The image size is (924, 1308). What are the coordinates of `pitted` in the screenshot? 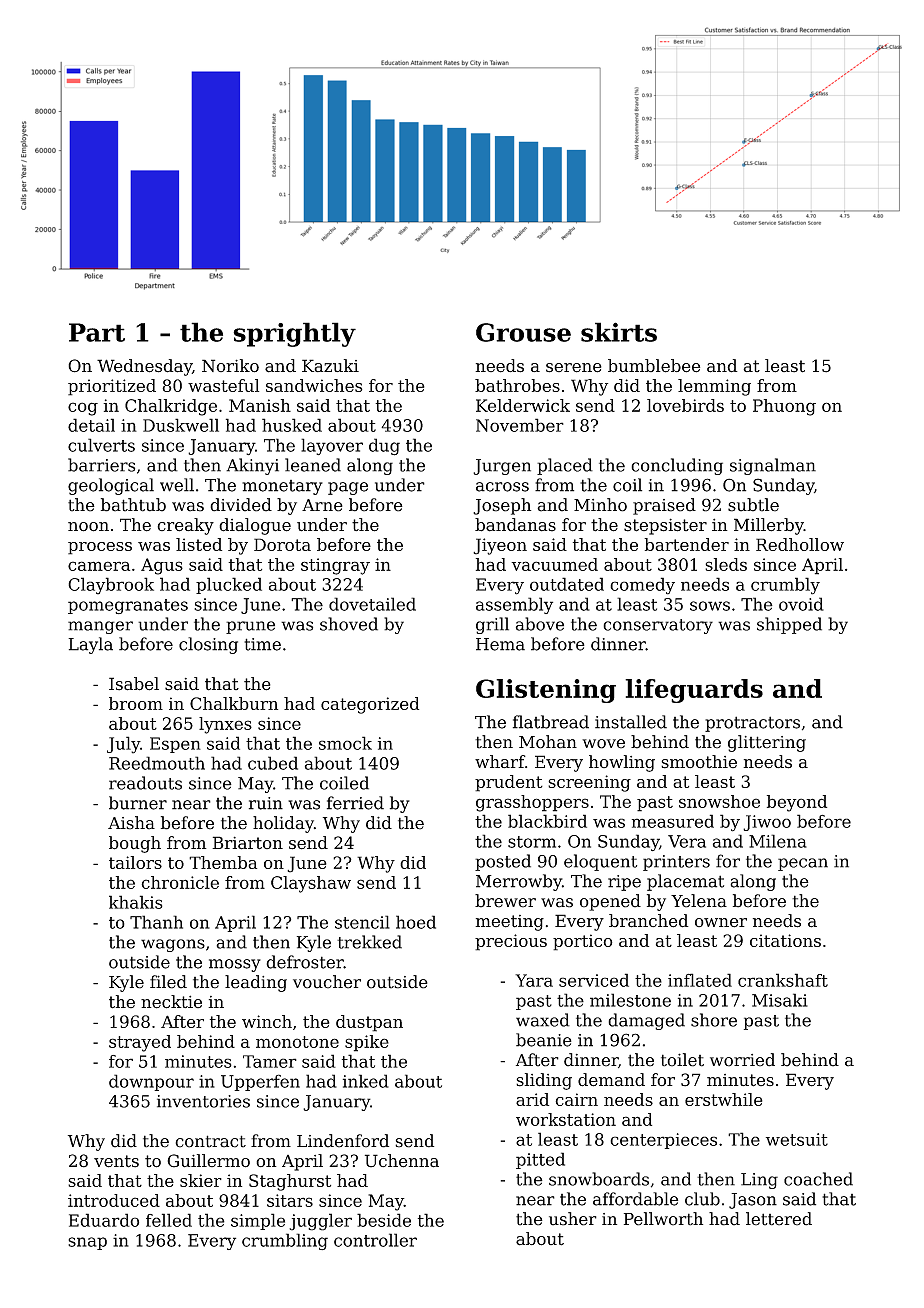 It's located at (540, 1160).
